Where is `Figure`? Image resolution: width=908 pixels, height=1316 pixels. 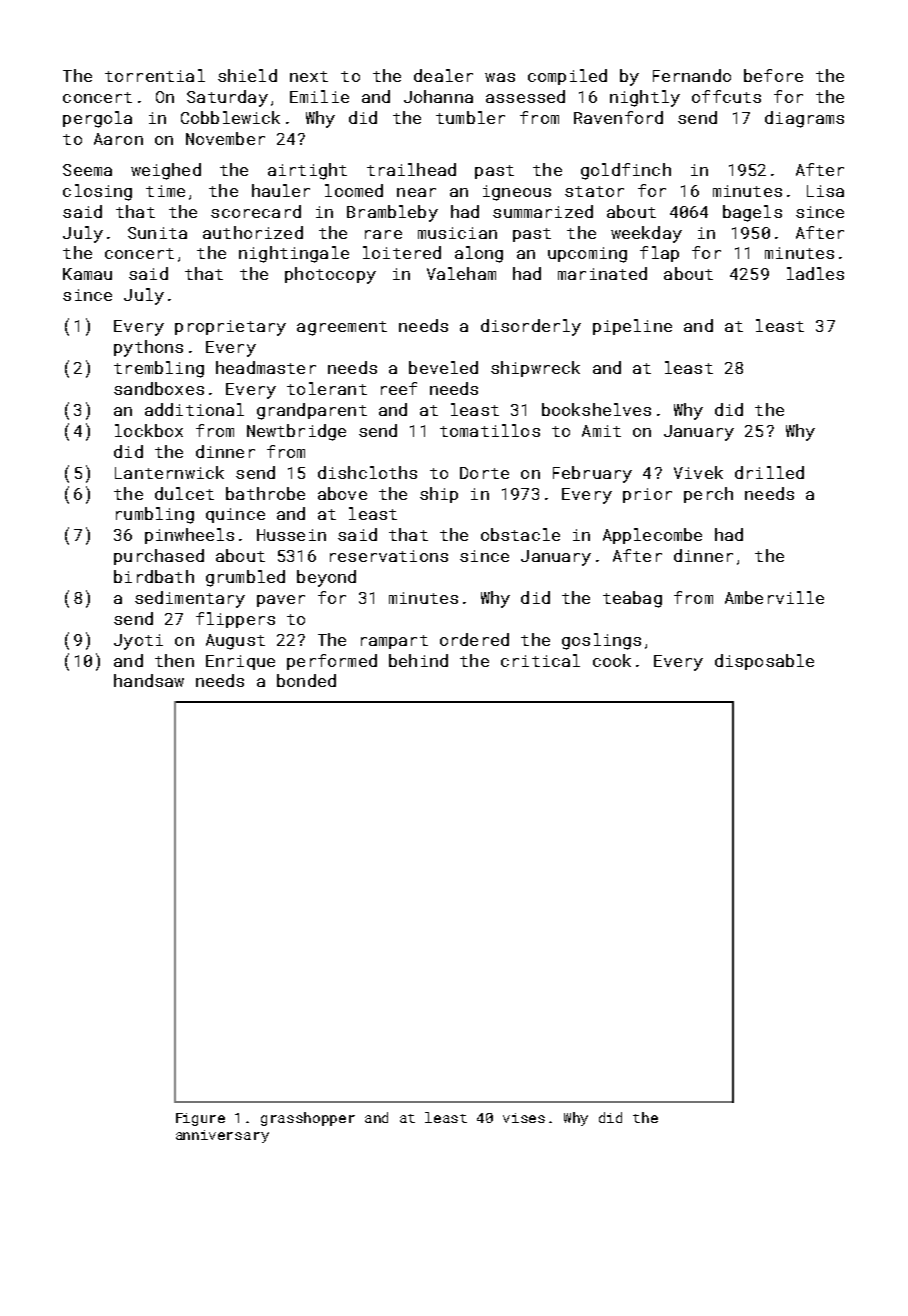
Figure is located at coordinates (200, 1119).
